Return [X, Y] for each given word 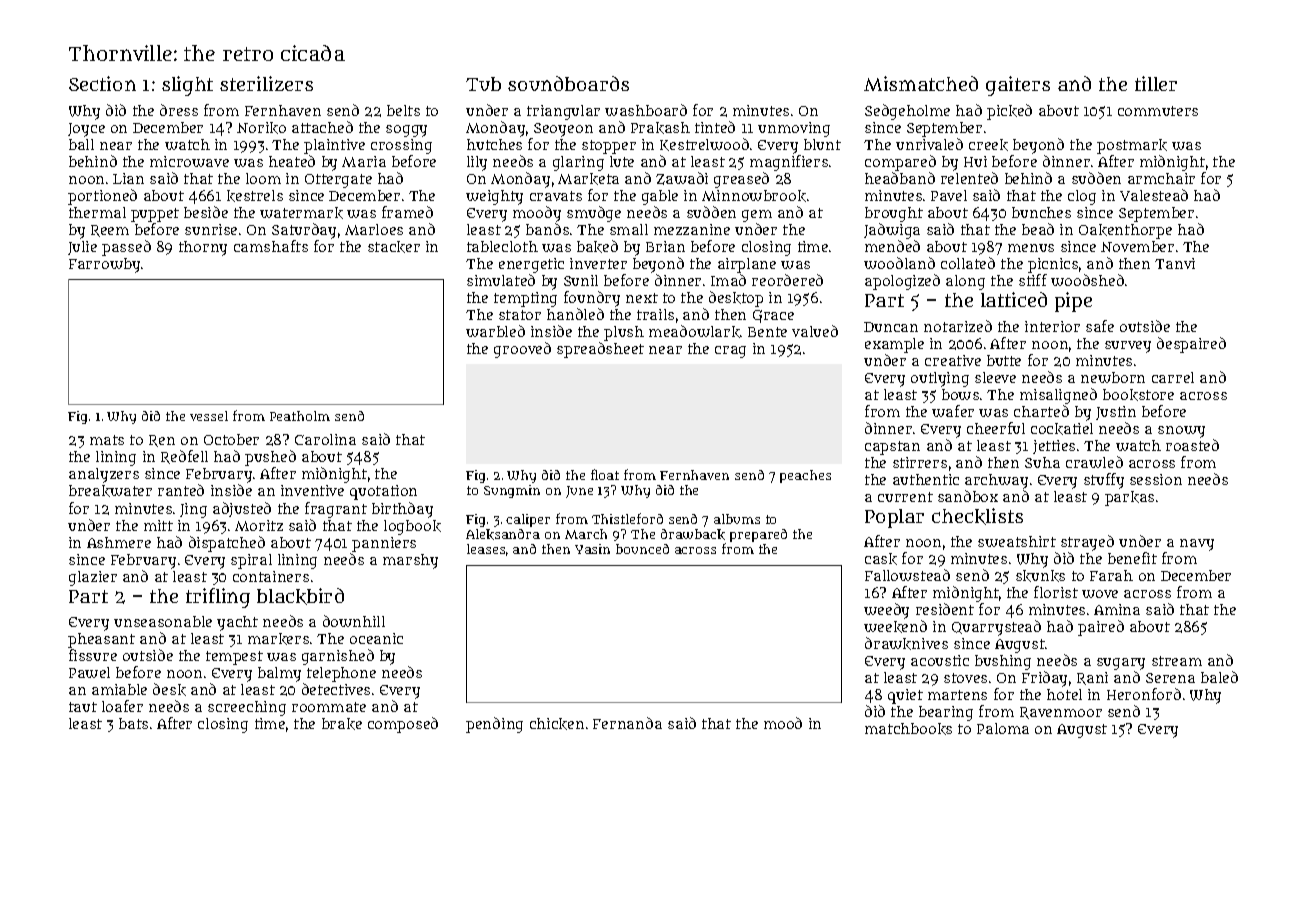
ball [81, 144]
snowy [1181, 432]
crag [730, 352]
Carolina [325, 439]
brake [342, 724]
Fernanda [627, 723]
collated [968, 263]
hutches [494, 144]
